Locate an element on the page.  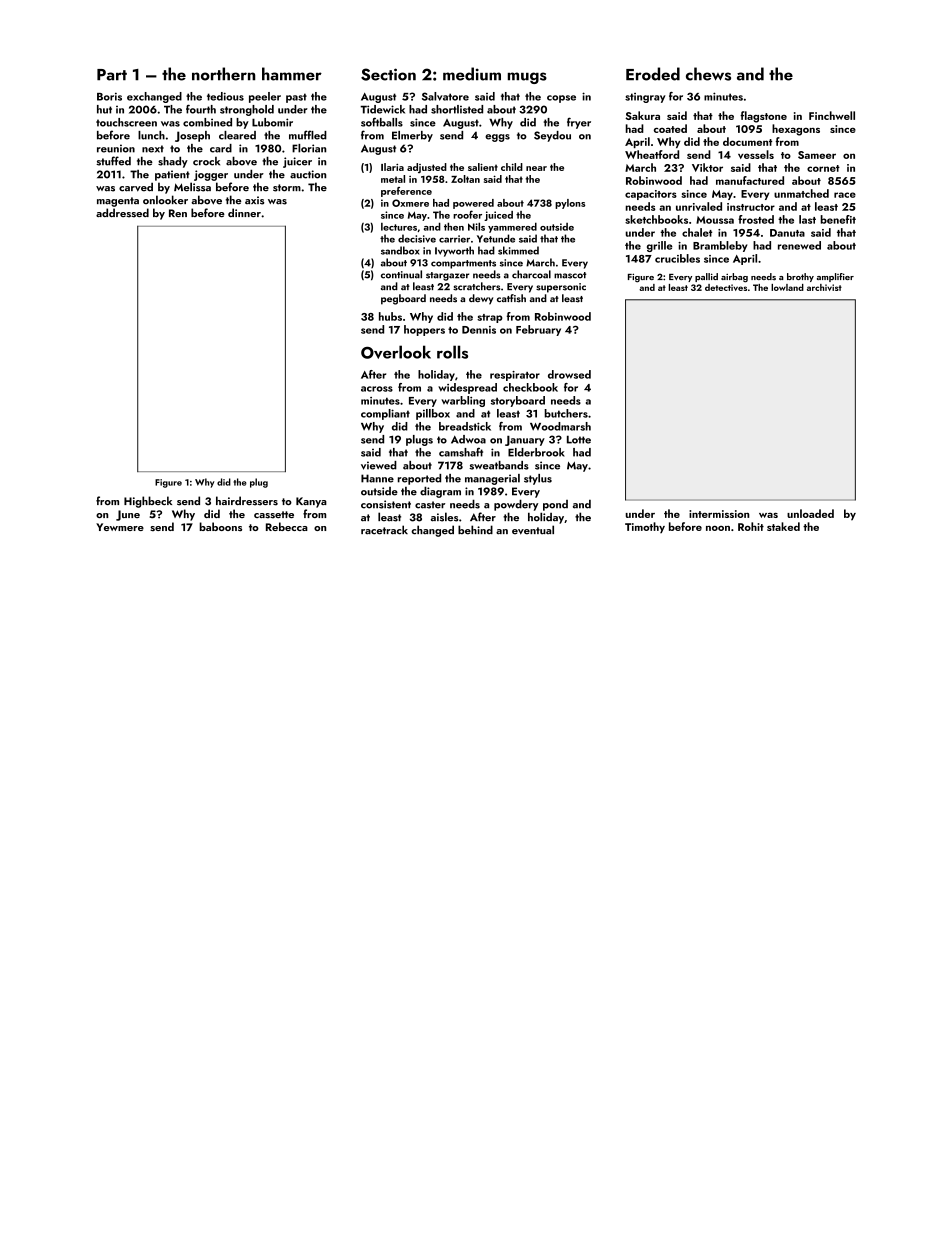
widespread is located at coordinates (467, 388).
